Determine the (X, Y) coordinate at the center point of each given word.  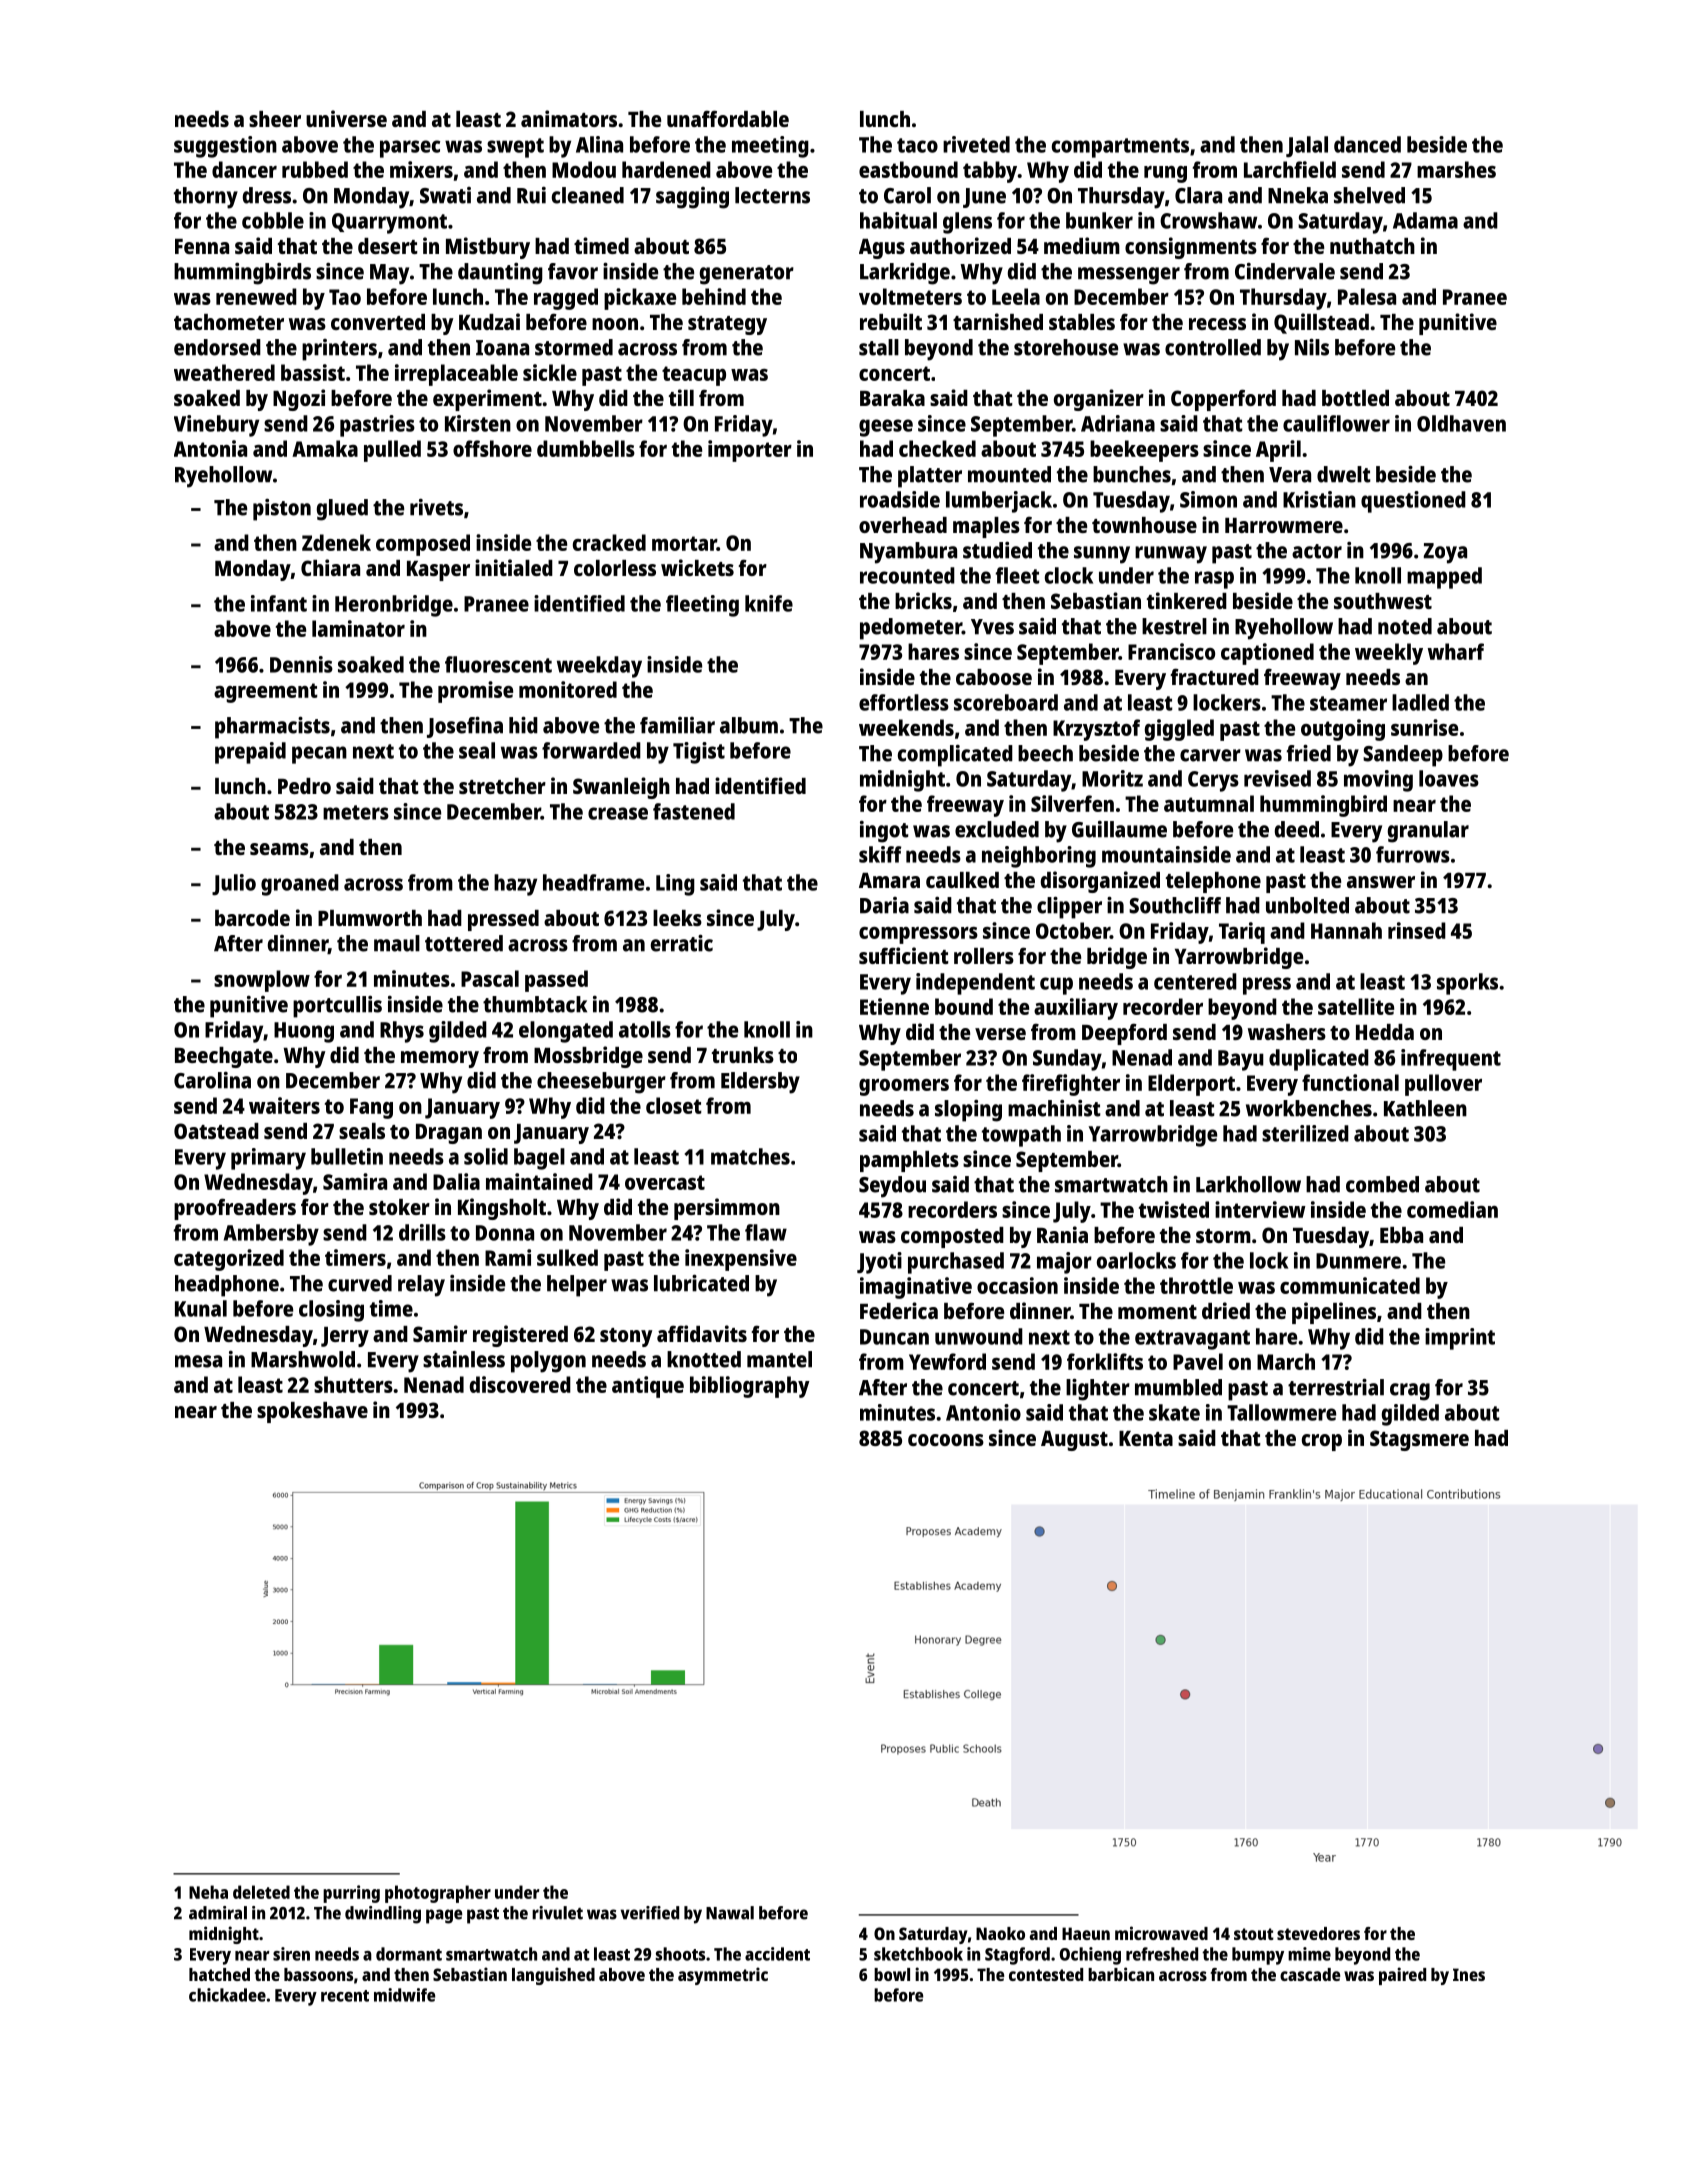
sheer (275, 119)
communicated (1350, 1285)
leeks (677, 918)
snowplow (262, 981)
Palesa (1367, 296)
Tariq (1242, 933)
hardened (666, 169)
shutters (353, 1384)
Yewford (947, 1361)
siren (291, 1954)
